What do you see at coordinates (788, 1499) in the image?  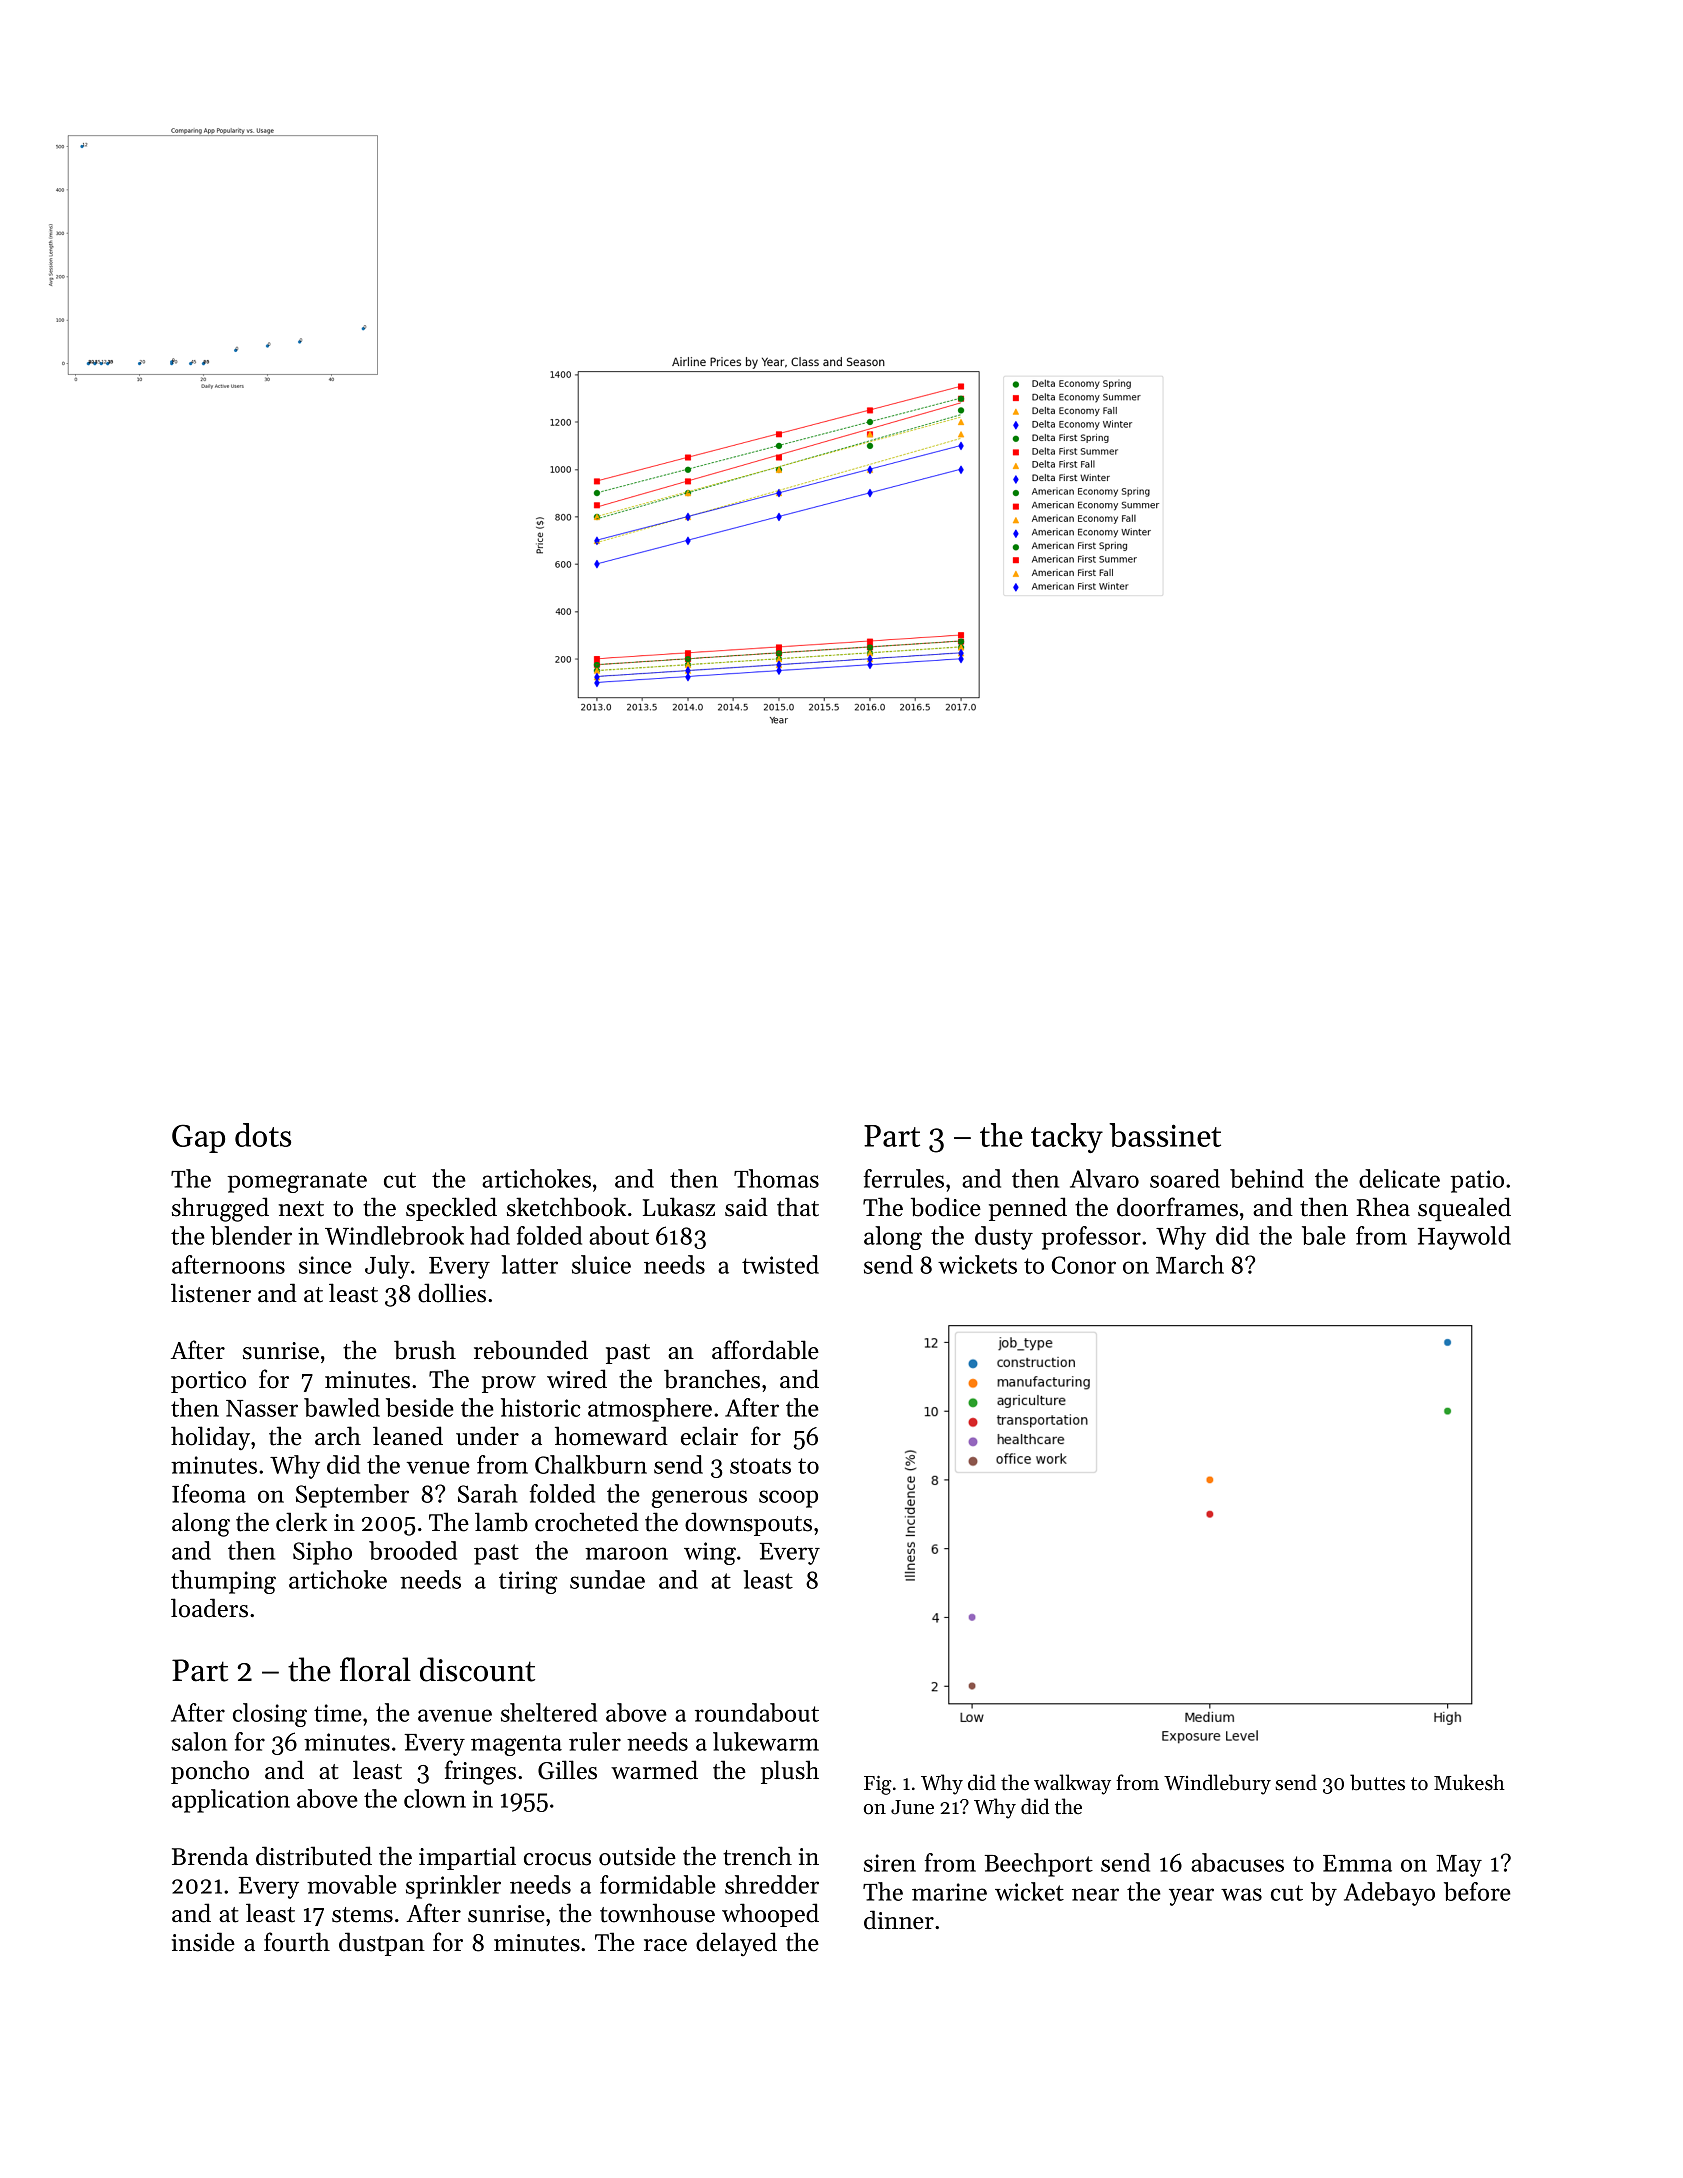 I see `scoop` at bounding box center [788, 1499].
